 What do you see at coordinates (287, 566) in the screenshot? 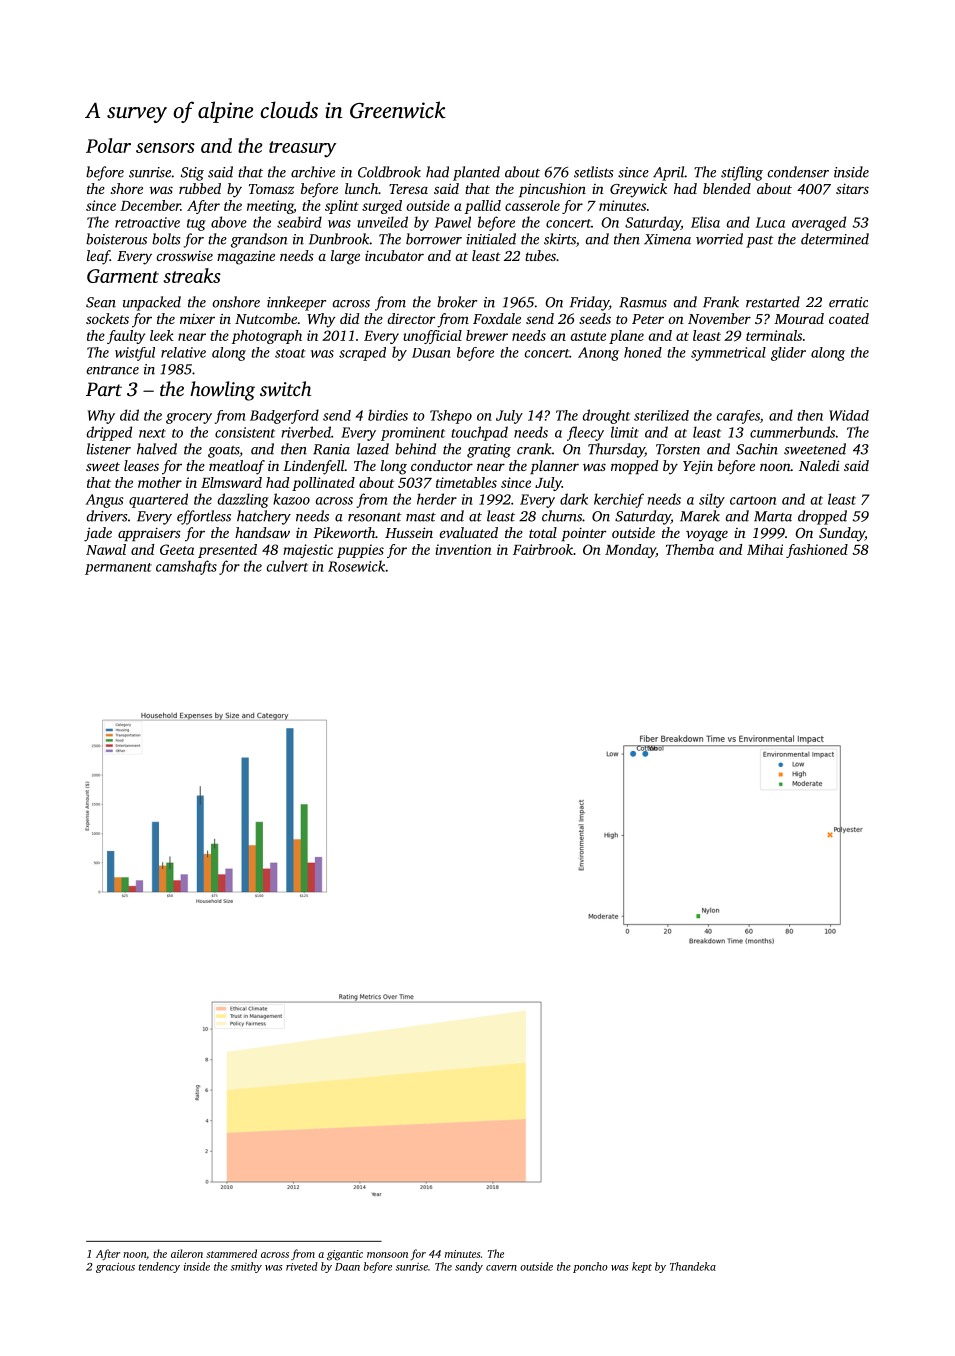
I see `culvert` at bounding box center [287, 566].
